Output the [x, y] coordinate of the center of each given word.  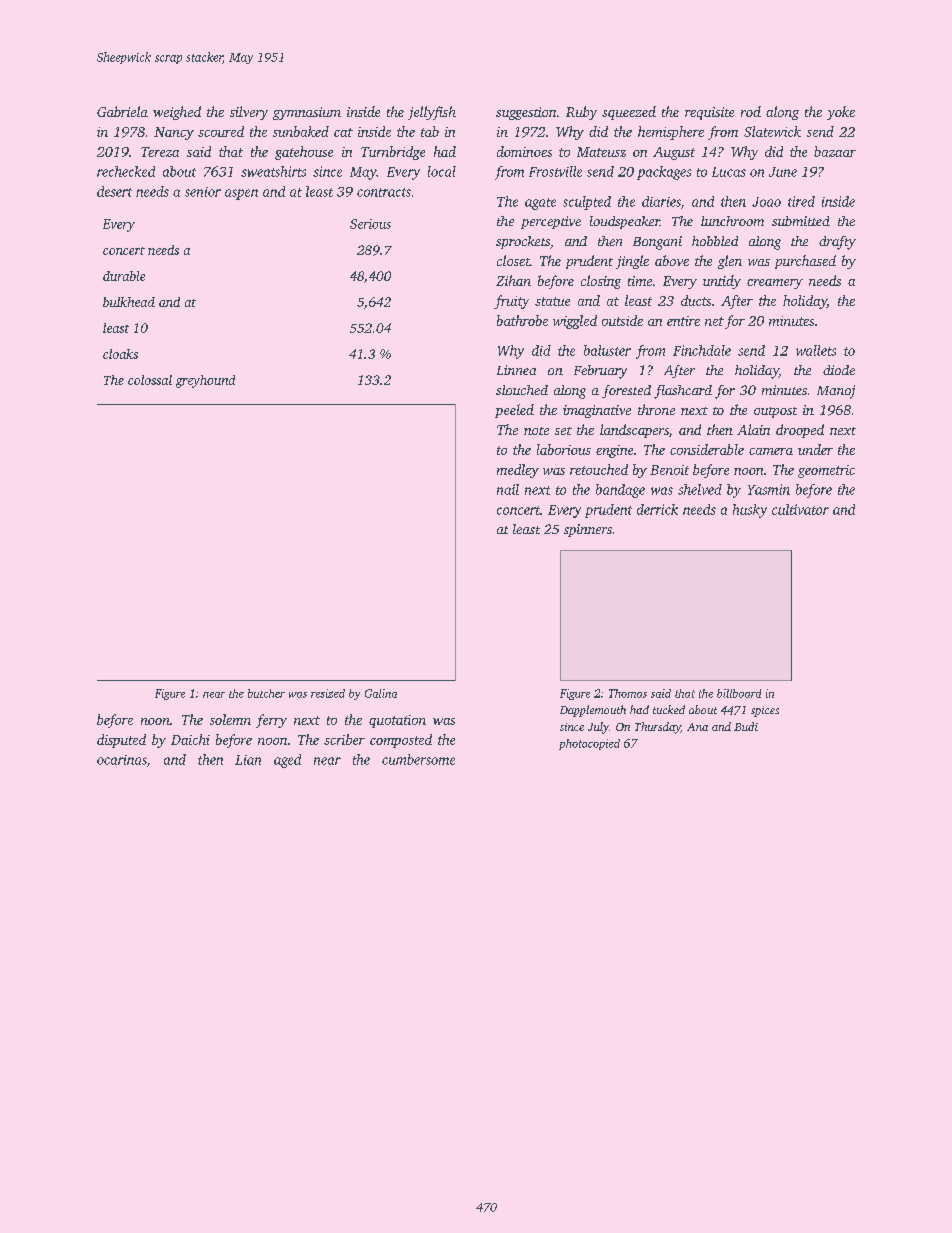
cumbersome [418, 759]
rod [751, 111]
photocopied [589, 744]
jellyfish [432, 113]
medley [518, 471]
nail [508, 489]
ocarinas [122, 760]
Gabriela [122, 111]
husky [750, 511]
